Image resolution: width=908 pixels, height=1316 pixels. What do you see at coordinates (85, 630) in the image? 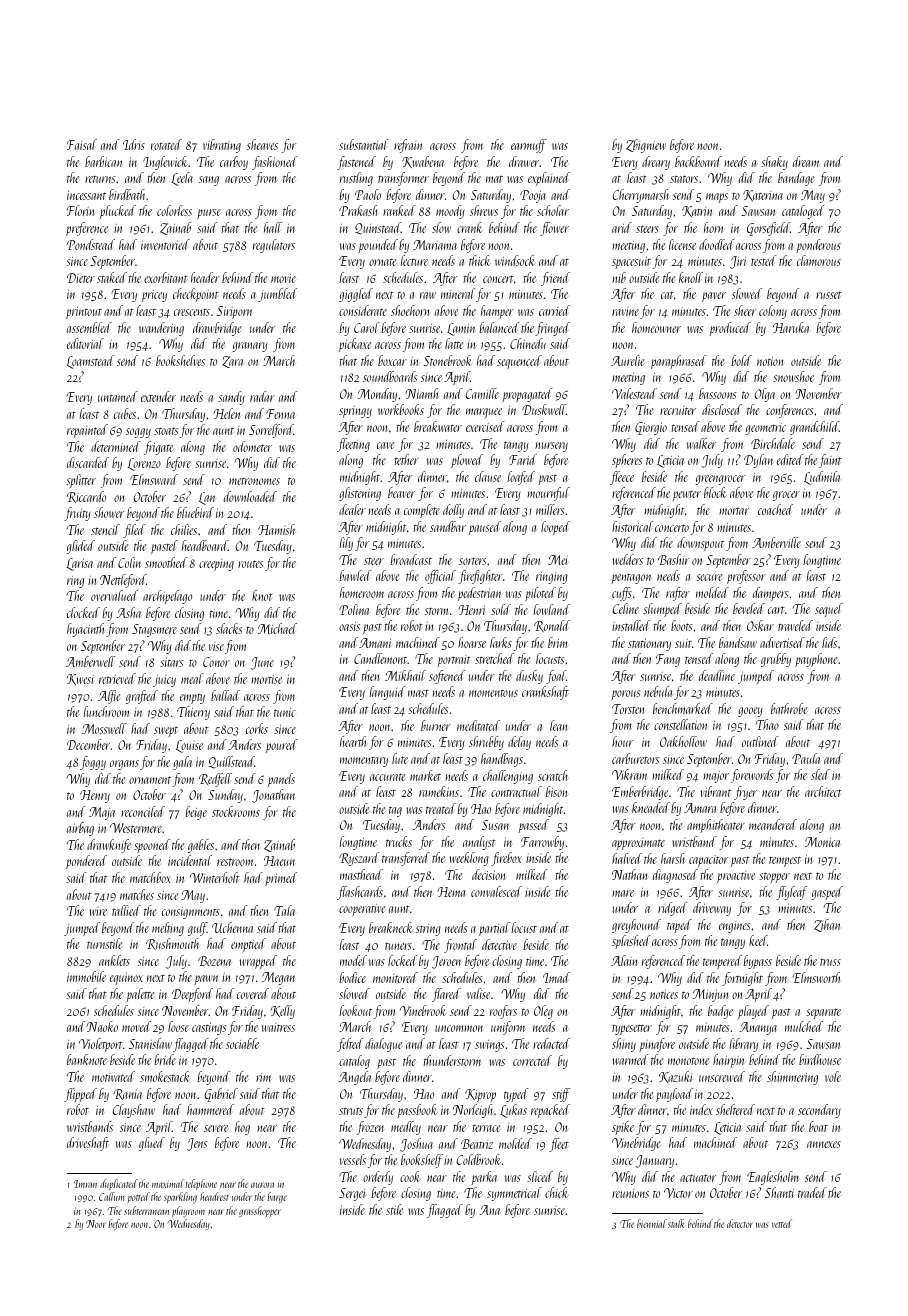
I see `hyacinth` at bounding box center [85, 630].
